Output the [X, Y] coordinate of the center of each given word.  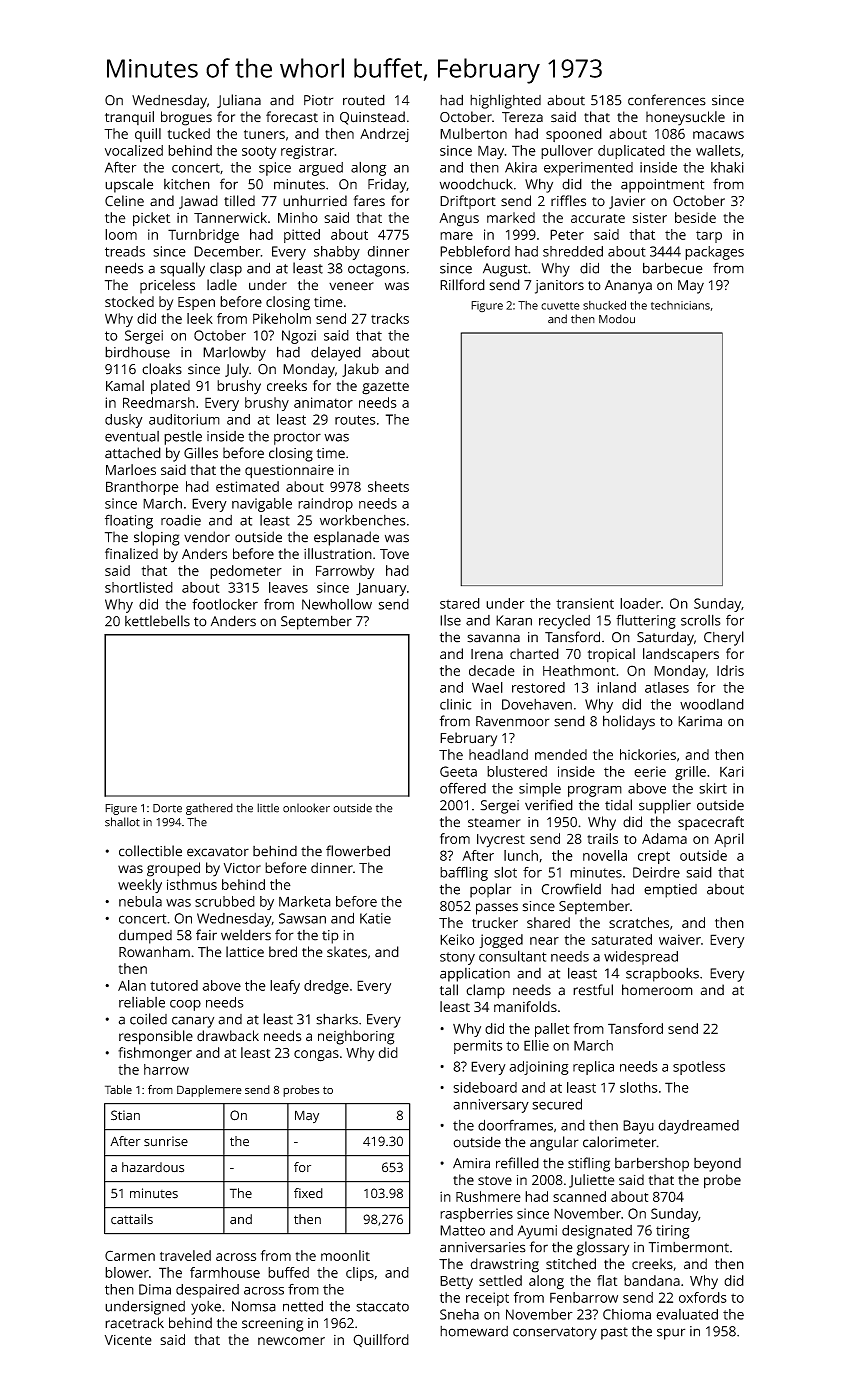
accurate [598, 218]
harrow [166, 1069]
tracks [390, 318]
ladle [222, 285]
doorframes [515, 1125]
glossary [602, 1248]
